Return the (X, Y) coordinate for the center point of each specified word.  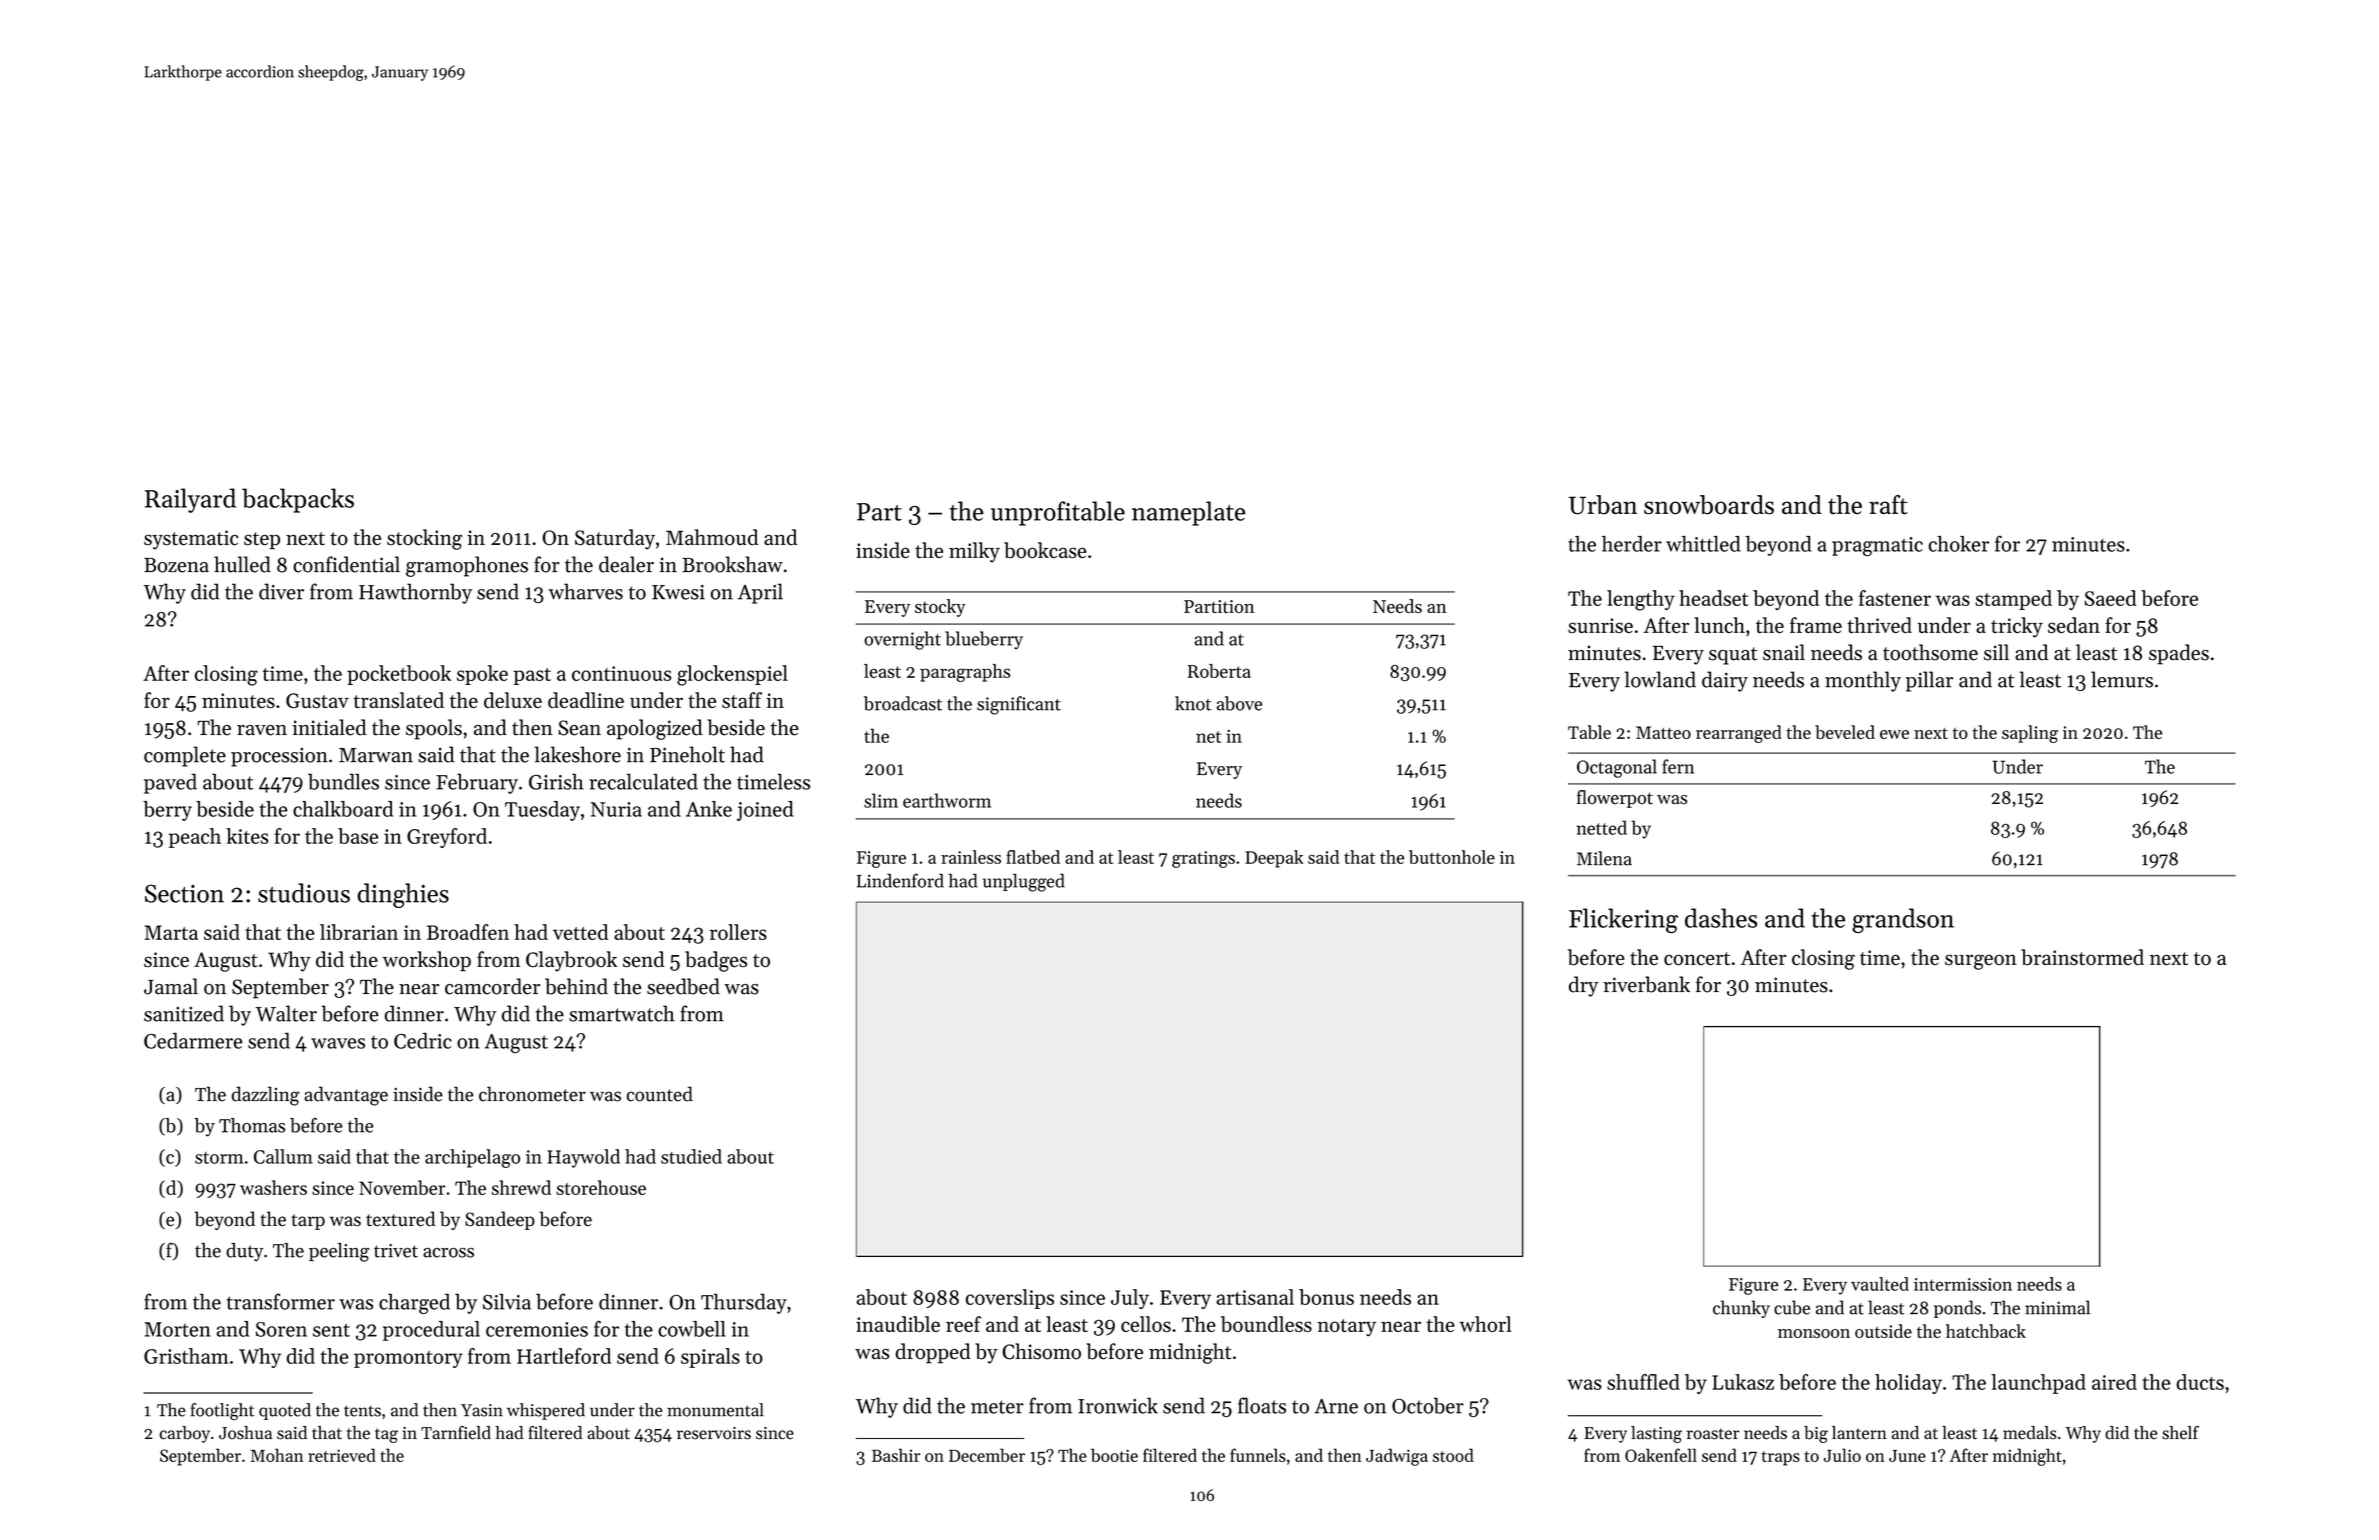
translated (398, 700)
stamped (2013, 600)
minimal (2057, 1307)
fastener (1895, 598)
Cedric (423, 1041)
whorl (1485, 1324)
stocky (940, 608)
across (448, 1253)
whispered (546, 1411)
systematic (191, 540)
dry (1583, 986)
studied (691, 1156)
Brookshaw (732, 564)
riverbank (1646, 984)
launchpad (2038, 1384)
